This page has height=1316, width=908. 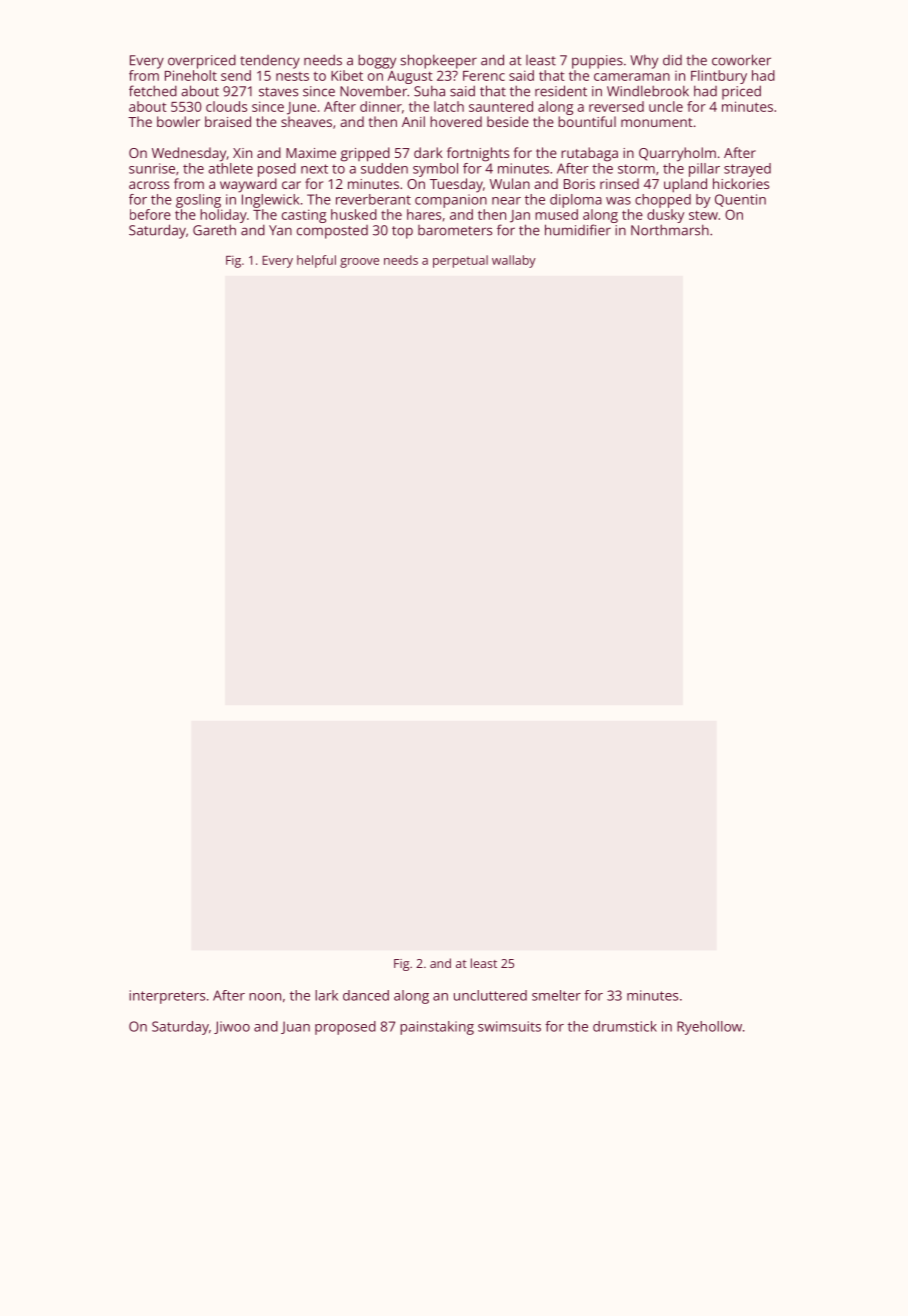 I want to click on noon, so click(x=265, y=997).
